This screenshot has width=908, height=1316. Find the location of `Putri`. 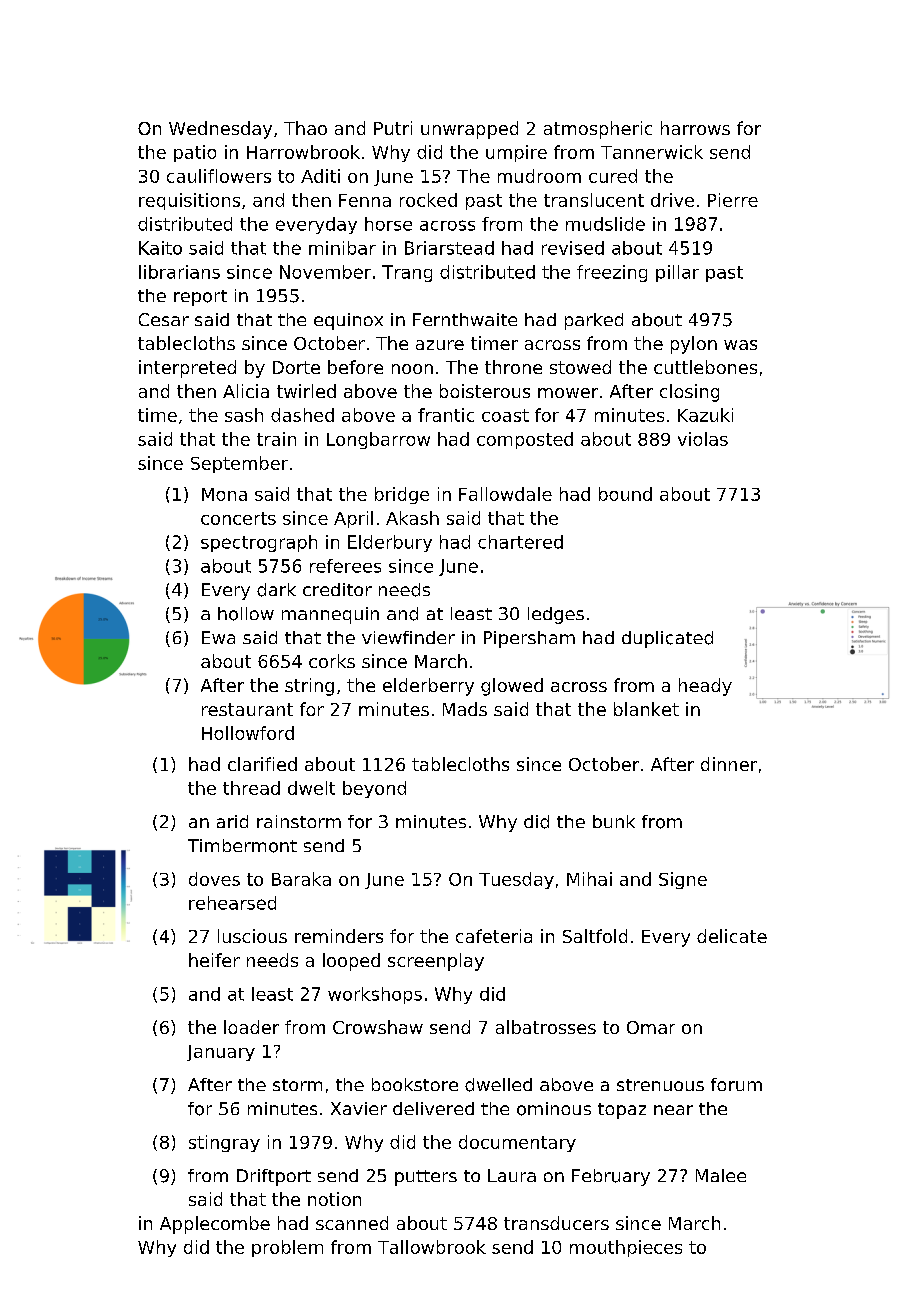

Putri is located at coordinates (393, 128).
